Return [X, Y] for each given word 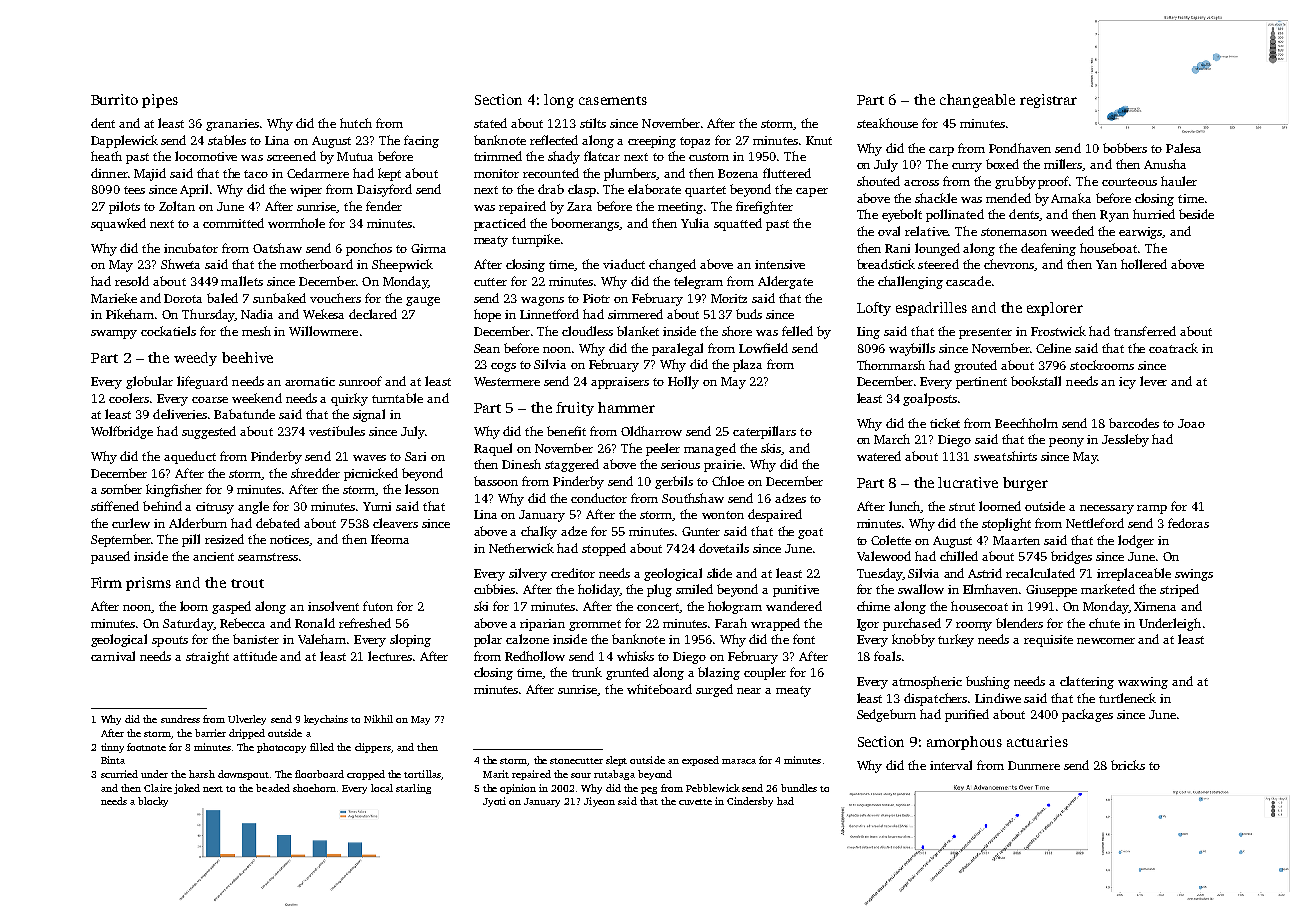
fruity [575, 409]
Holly [683, 382]
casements [613, 100]
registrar [1048, 101]
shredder [315, 473]
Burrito [114, 99]
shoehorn [314, 788]
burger [1025, 484]
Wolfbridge [122, 432]
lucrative [968, 482]
